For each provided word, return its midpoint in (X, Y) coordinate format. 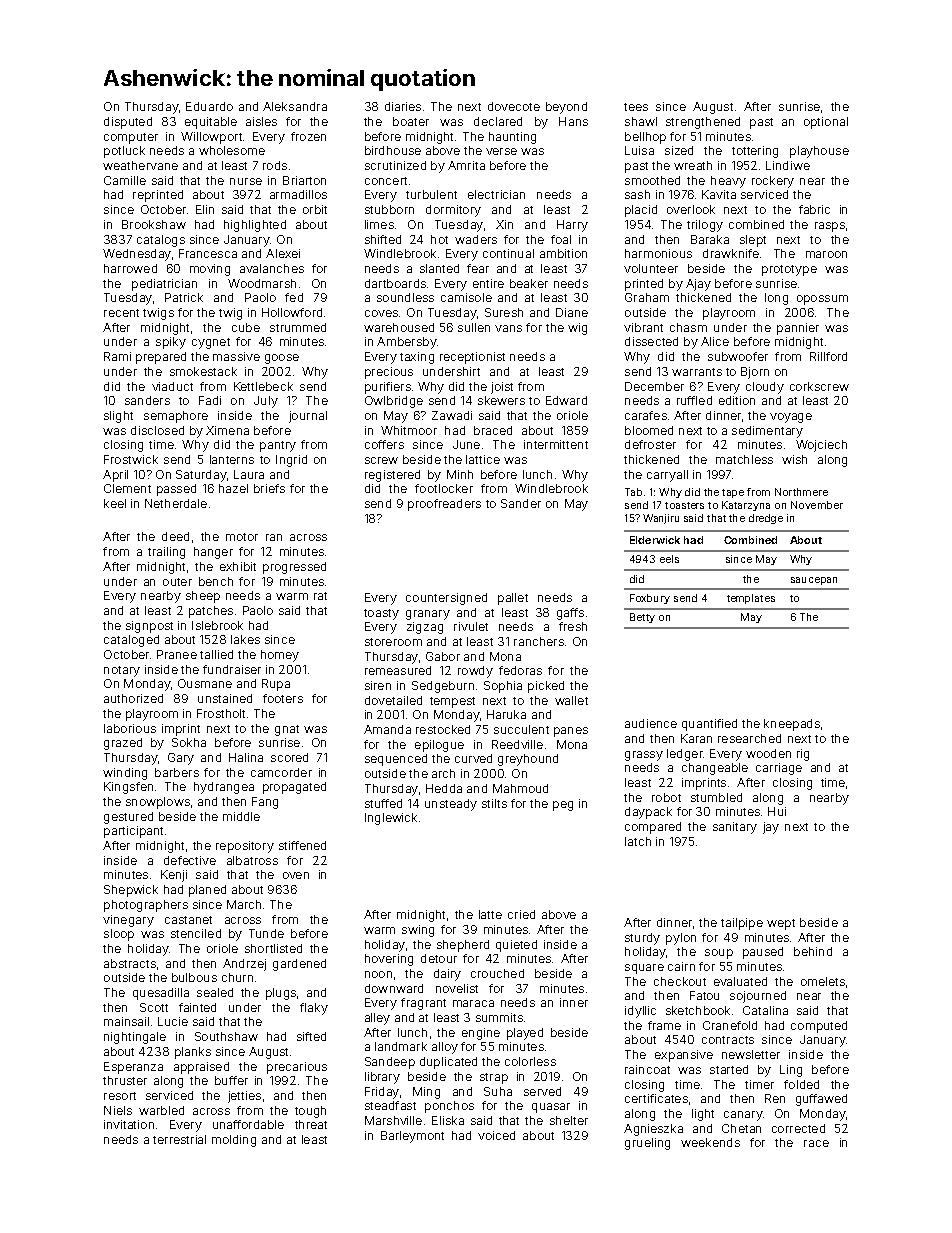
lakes (245, 639)
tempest (452, 702)
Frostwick (131, 459)
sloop (119, 935)
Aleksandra (295, 106)
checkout (680, 981)
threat (311, 1124)
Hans (573, 121)
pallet (513, 599)
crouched (497, 973)
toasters (684, 505)
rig (803, 755)
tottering (755, 152)
